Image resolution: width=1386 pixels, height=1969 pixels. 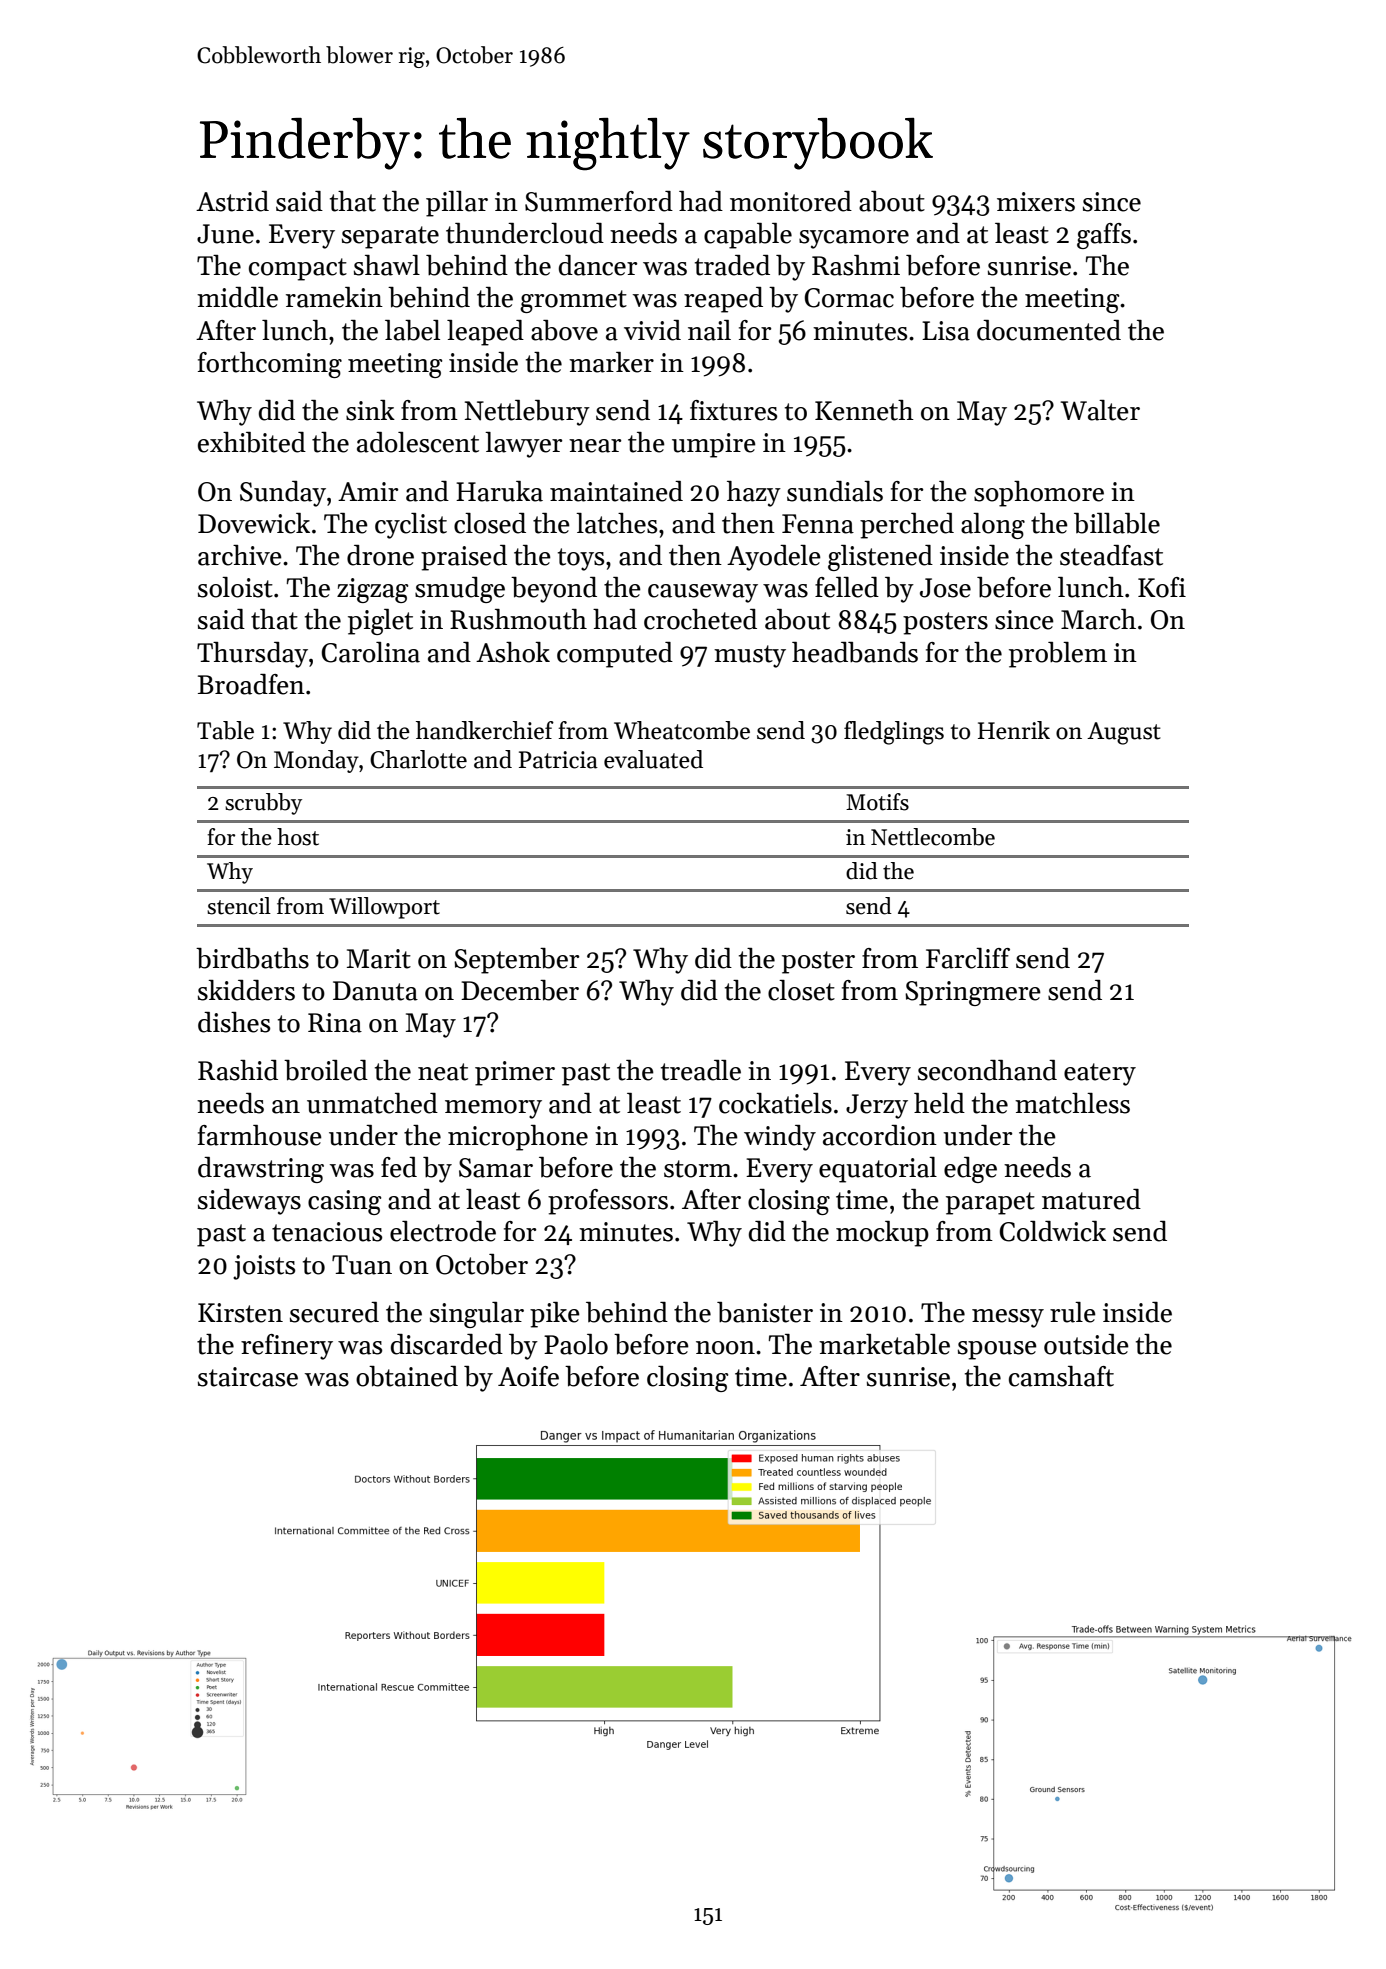 What do you see at coordinates (791, 201) in the image?
I see `monitored` at bounding box center [791, 201].
